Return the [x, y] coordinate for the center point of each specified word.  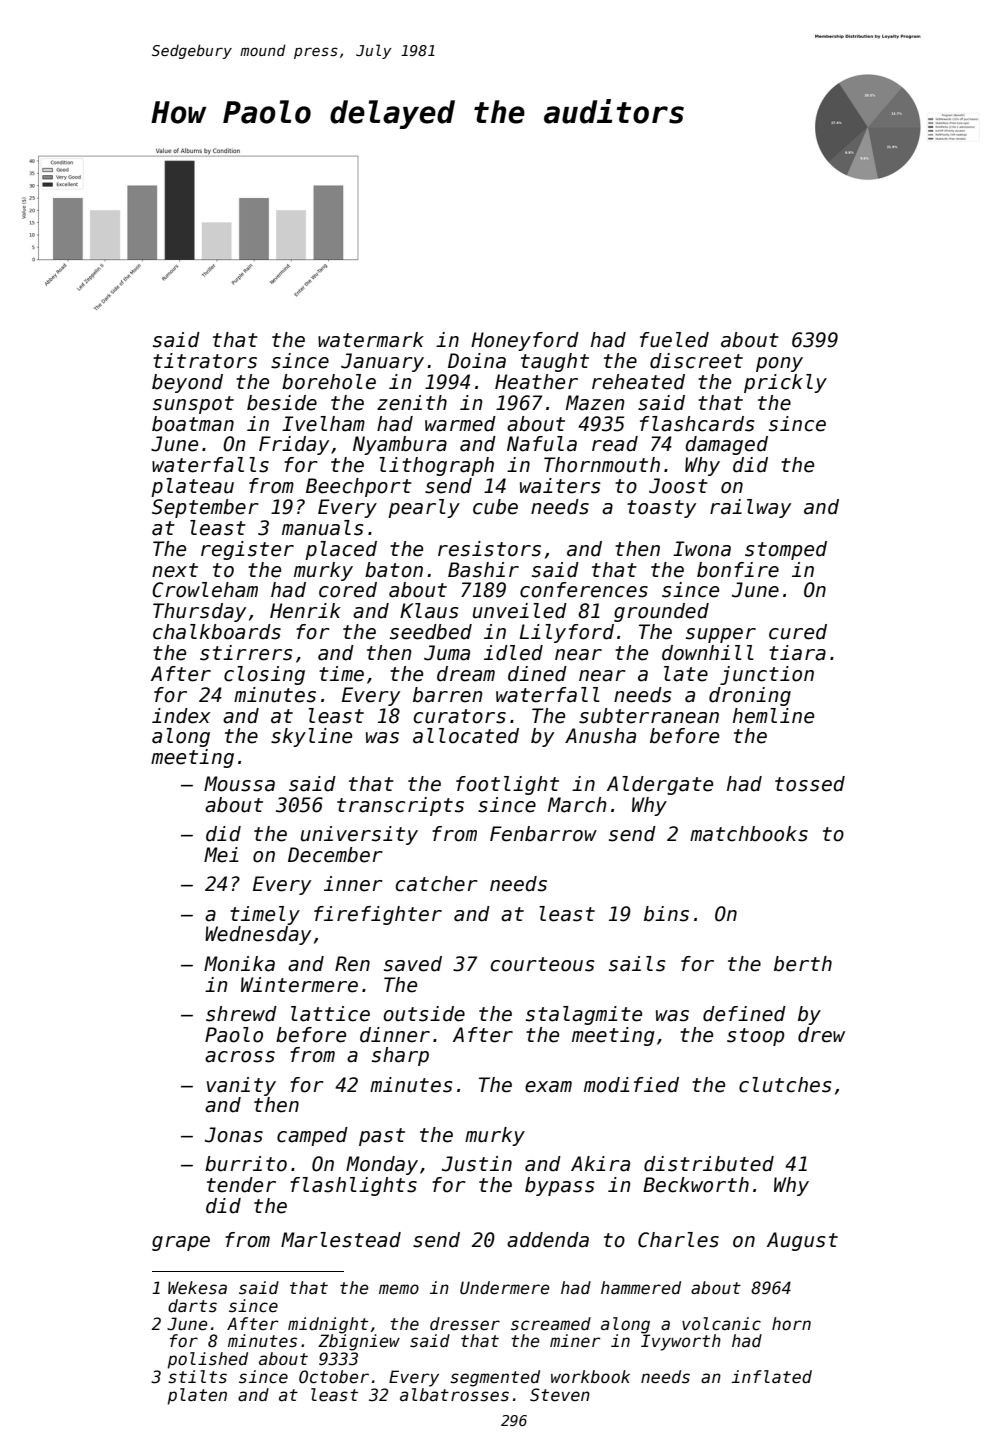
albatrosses [454, 1395]
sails [637, 964]
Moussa [239, 784]
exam [548, 1087]
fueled [674, 340]
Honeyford [525, 341]
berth [803, 964]
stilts [197, 1377]
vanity [241, 1086]
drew [821, 1035]
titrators [205, 361]
